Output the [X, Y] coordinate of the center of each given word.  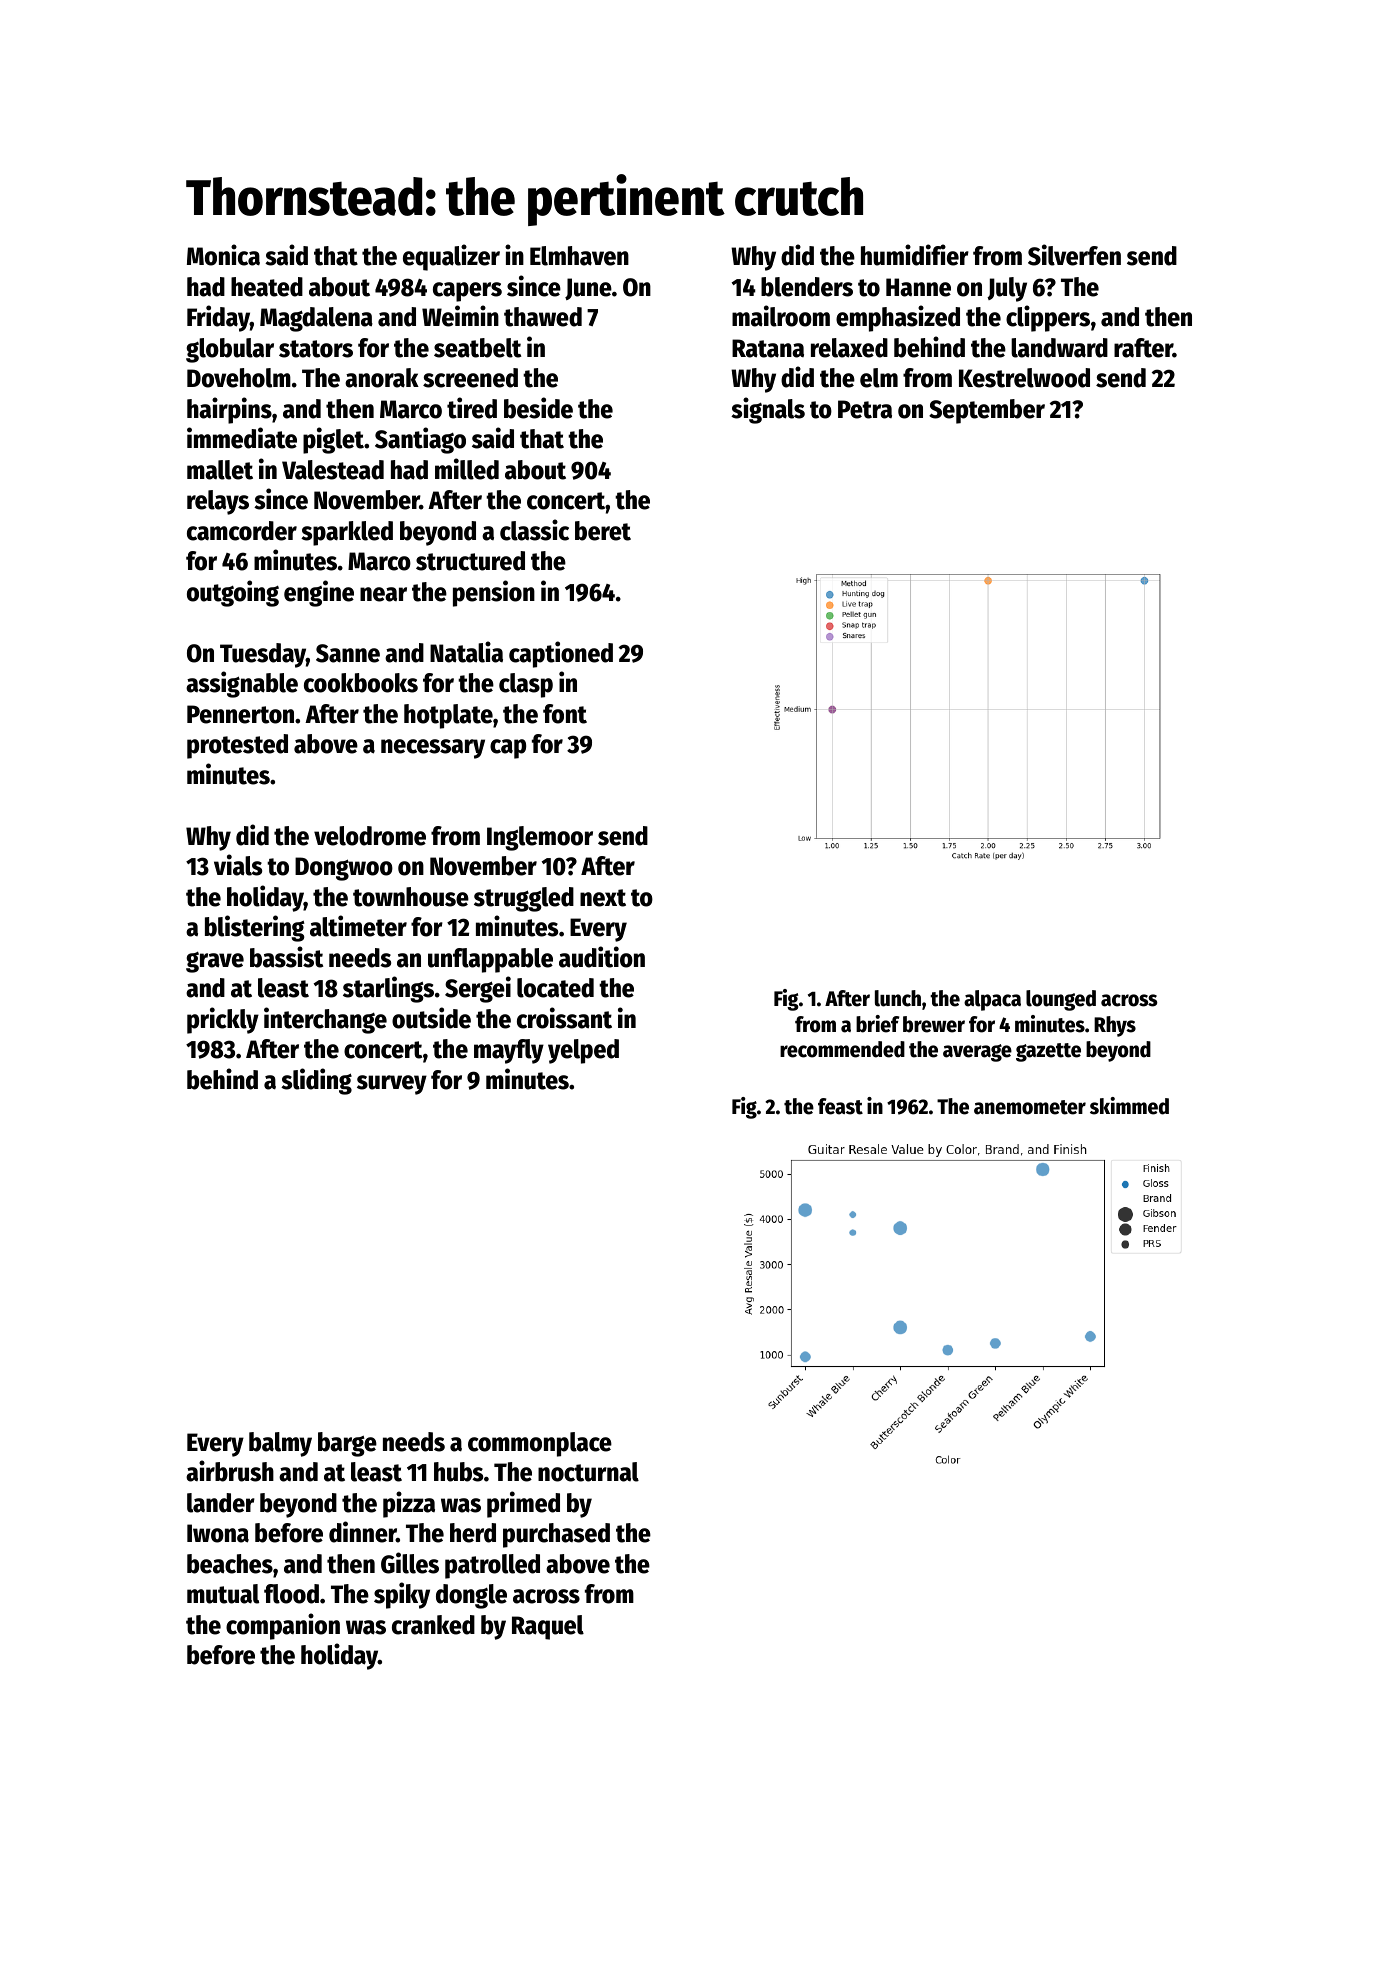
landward [1059, 348]
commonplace [540, 1444]
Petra [865, 409]
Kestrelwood [1024, 378]
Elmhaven [579, 256]
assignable [242, 684]
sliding [316, 1081]
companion [283, 1626]
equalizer [451, 257]
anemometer [1030, 1107]
